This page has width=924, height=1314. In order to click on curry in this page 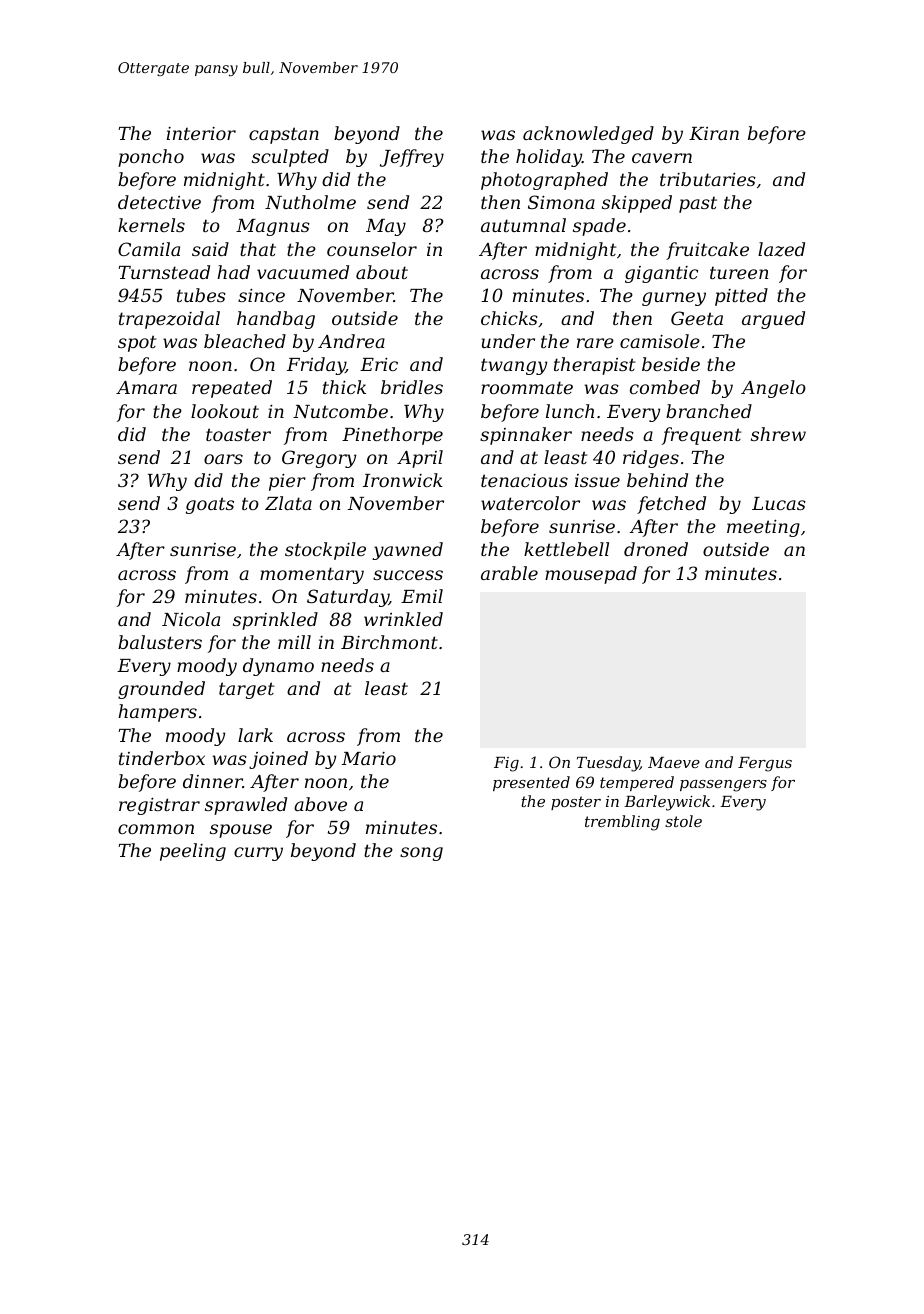, I will do `click(258, 854)`.
